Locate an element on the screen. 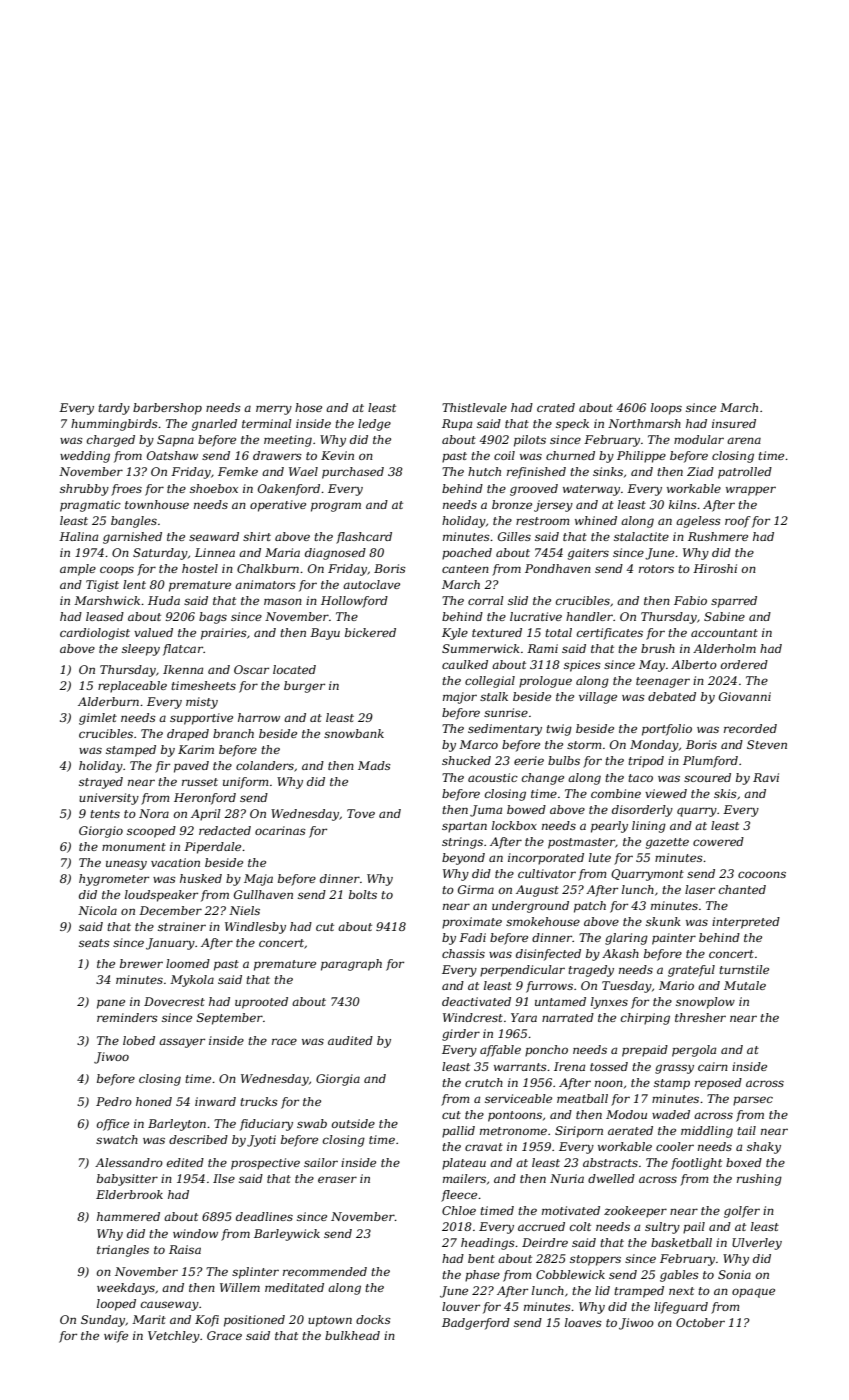  painter is located at coordinates (674, 939).
